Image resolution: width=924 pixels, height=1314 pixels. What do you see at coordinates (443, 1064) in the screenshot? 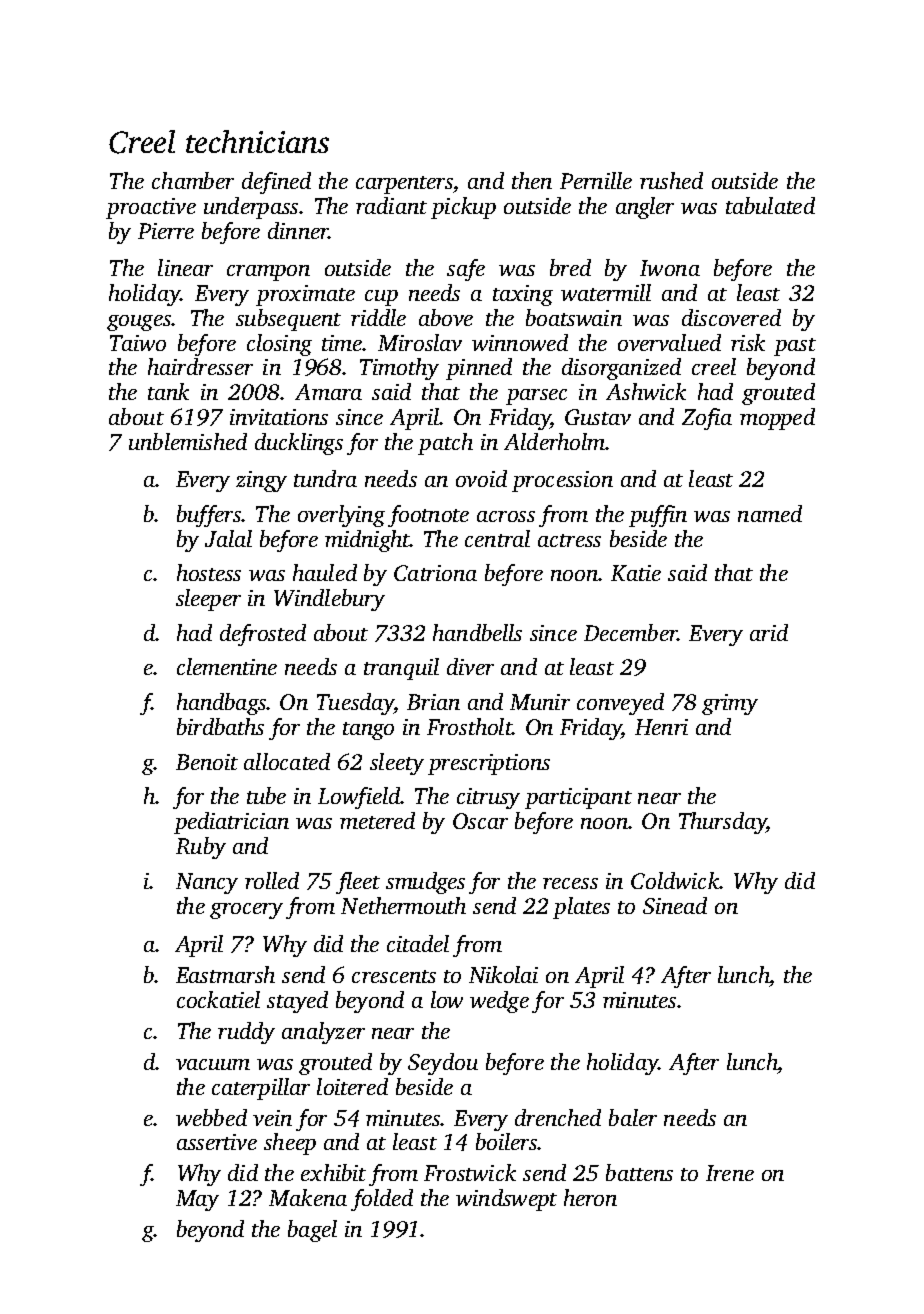
I see `Seydou` at bounding box center [443, 1064].
